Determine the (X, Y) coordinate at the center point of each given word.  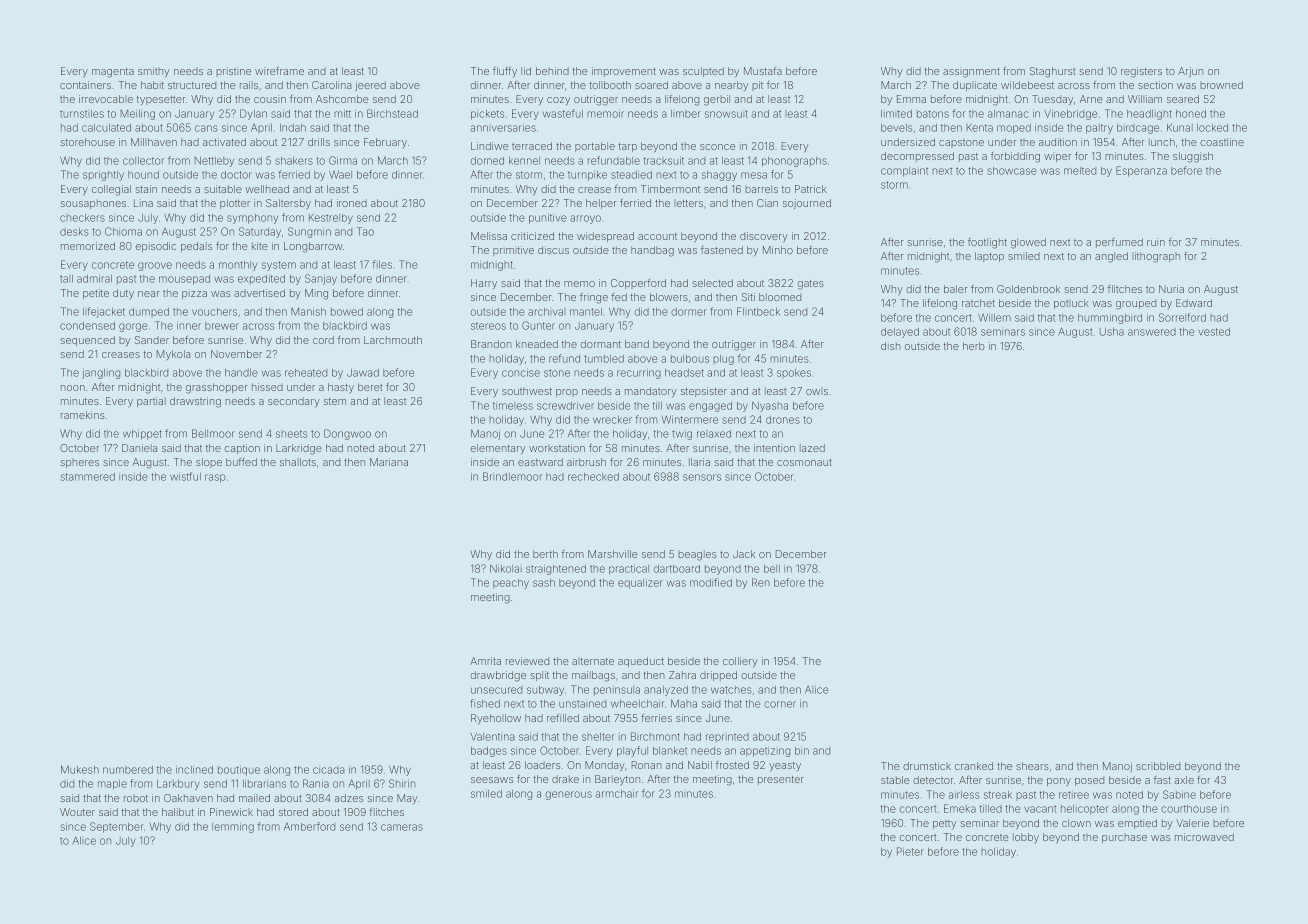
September (117, 827)
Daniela (139, 448)
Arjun (1190, 72)
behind (552, 71)
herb (974, 346)
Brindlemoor (512, 476)
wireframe (279, 71)
